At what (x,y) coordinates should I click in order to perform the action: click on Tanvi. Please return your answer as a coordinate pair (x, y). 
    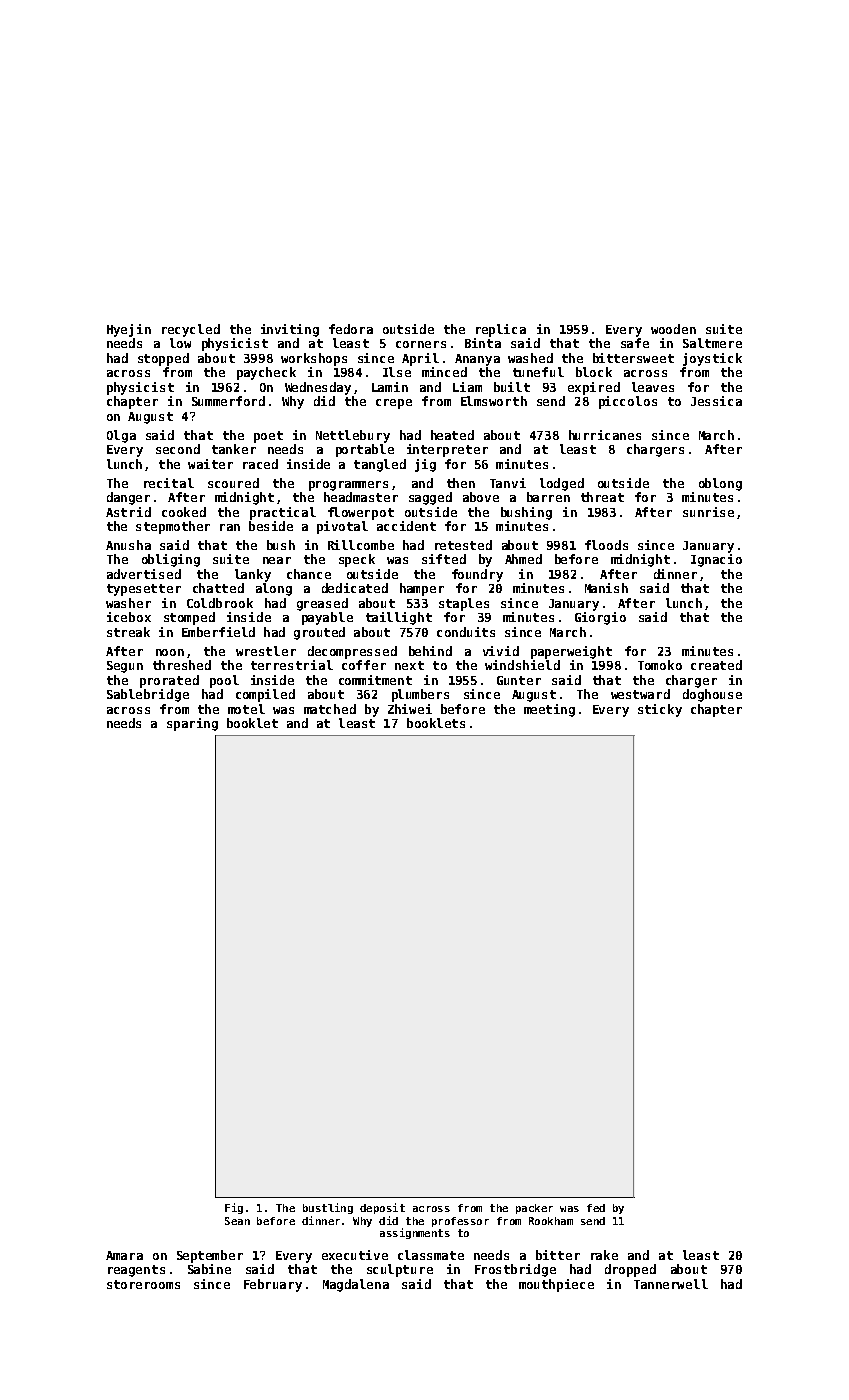
    Looking at the image, I should click on (508, 483).
